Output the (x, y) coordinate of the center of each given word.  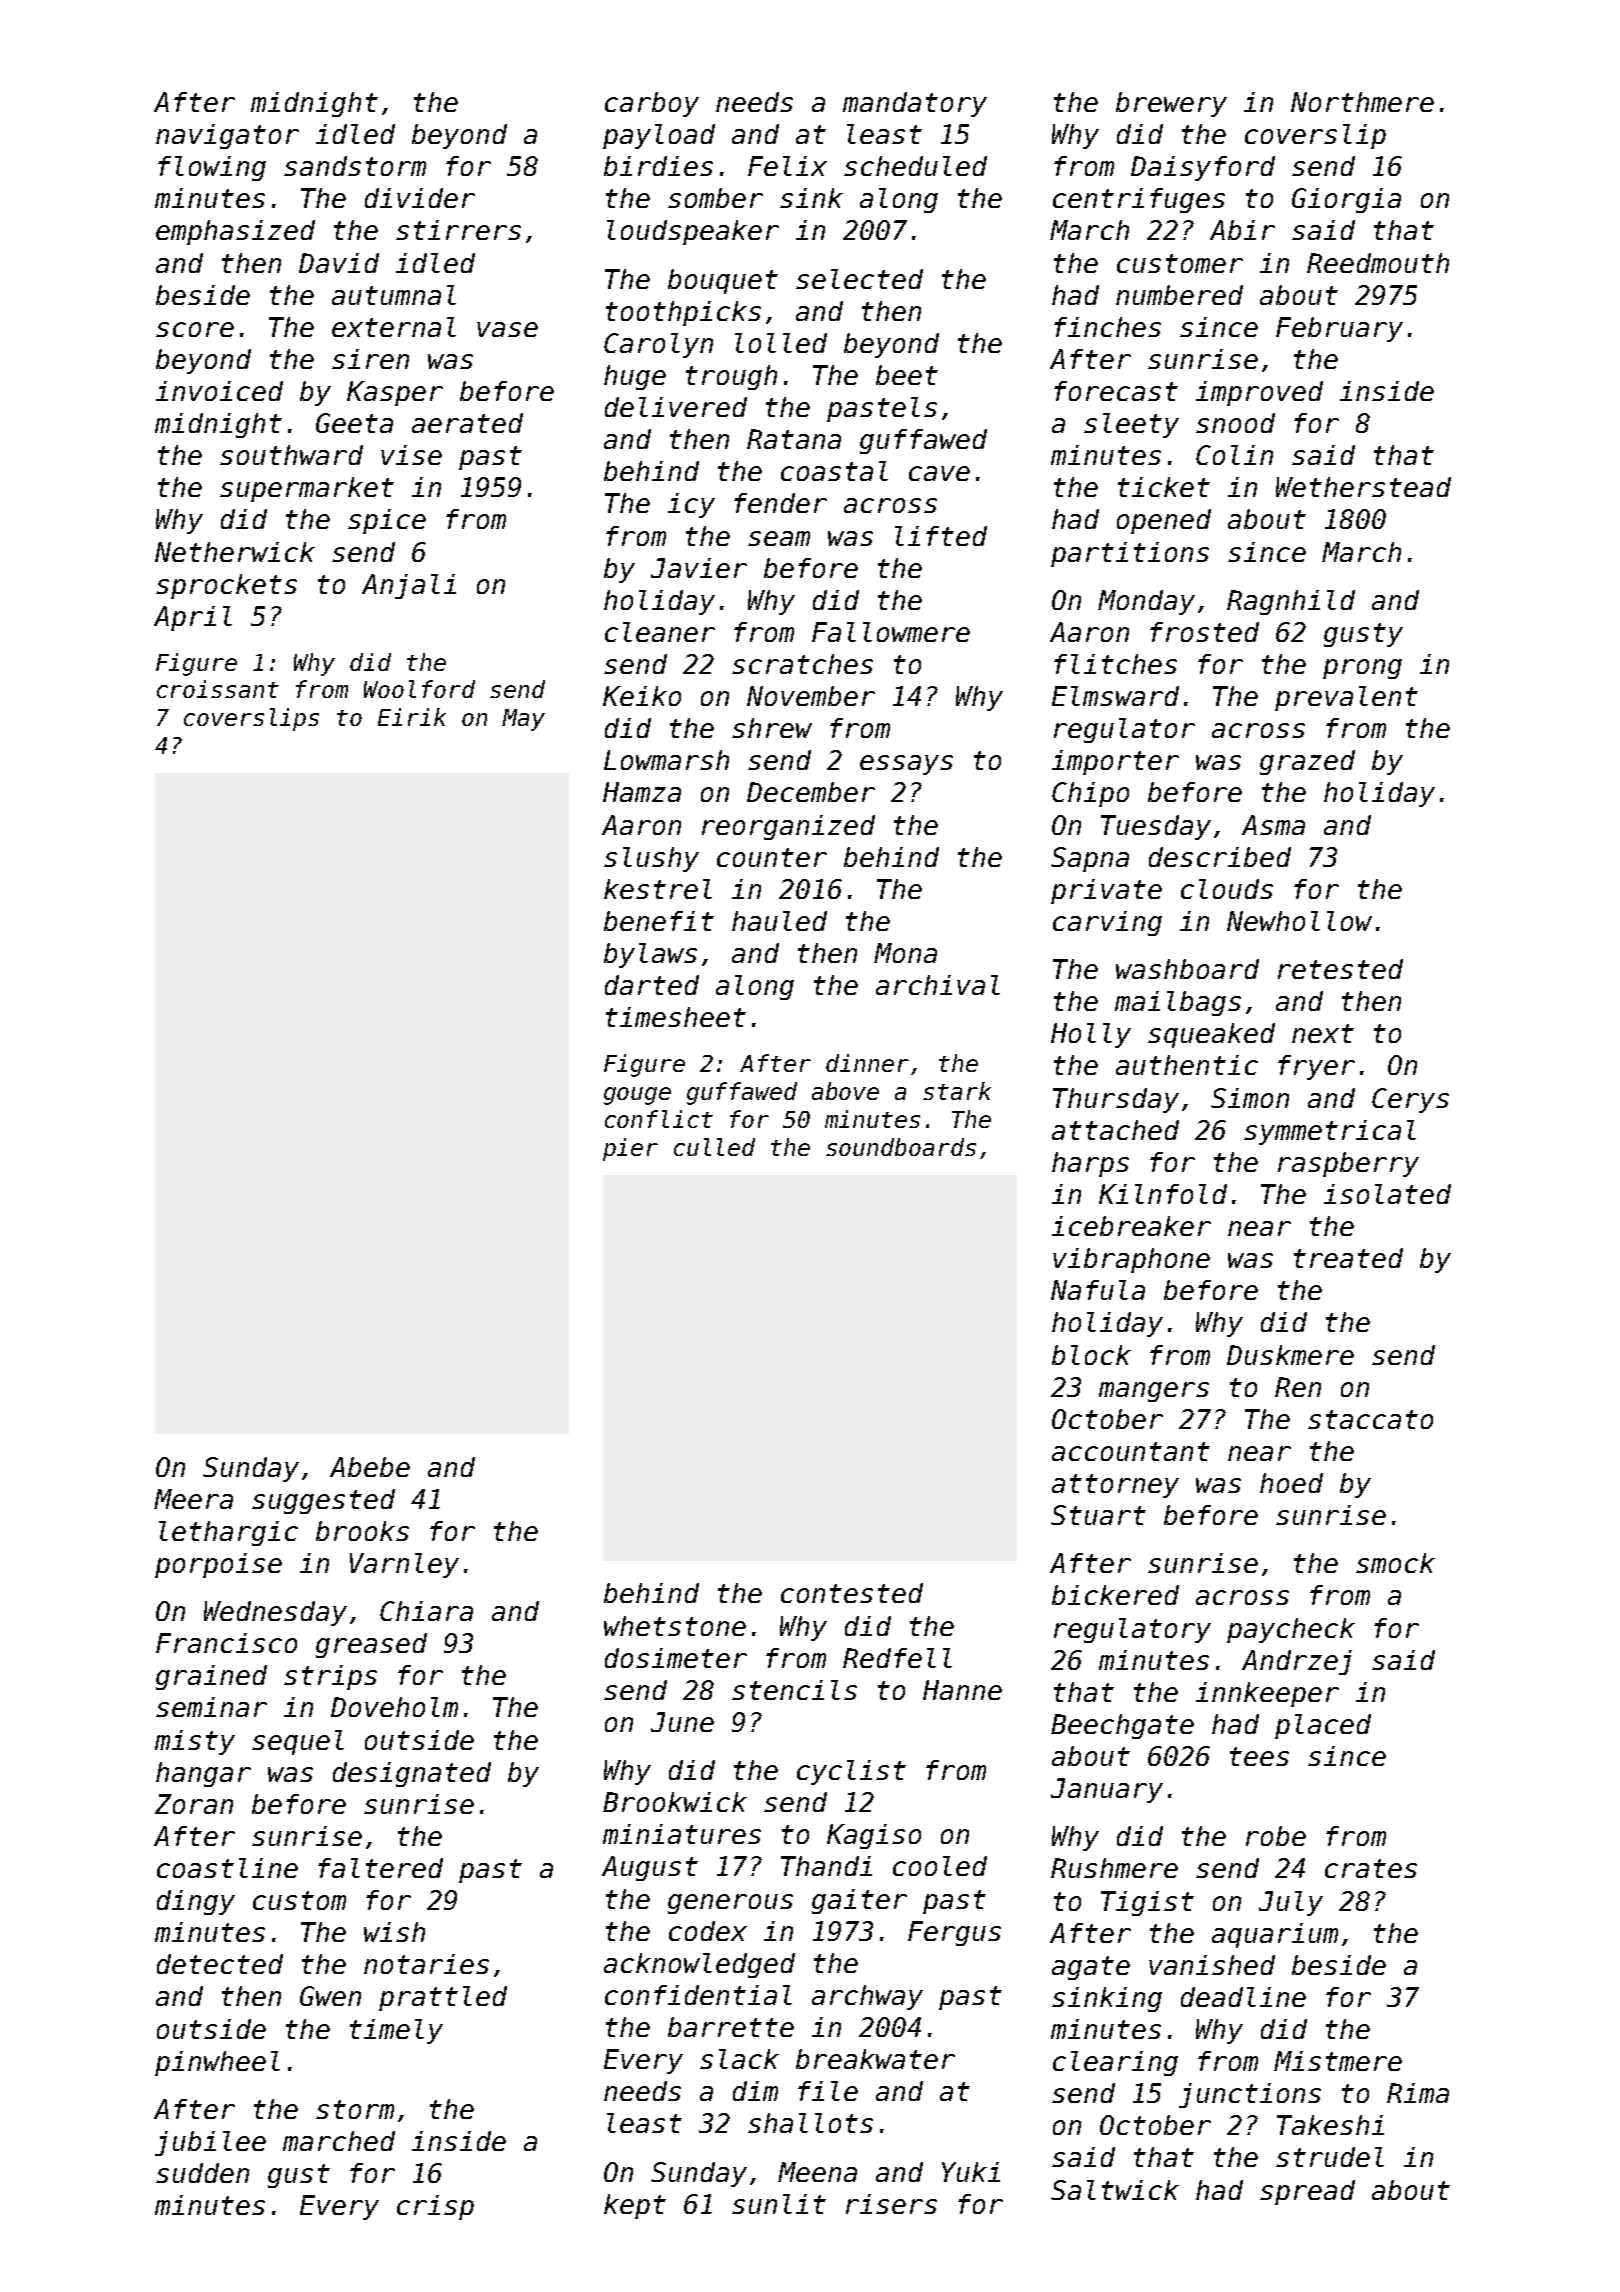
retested (1340, 969)
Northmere (1362, 102)
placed (1323, 1726)
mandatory (915, 104)
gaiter (859, 1901)
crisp (435, 2207)
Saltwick (1115, 2190)
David (339, 263)
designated (412, 1774)
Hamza (642, 792)
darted (652, 985)
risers (891, 2204)
